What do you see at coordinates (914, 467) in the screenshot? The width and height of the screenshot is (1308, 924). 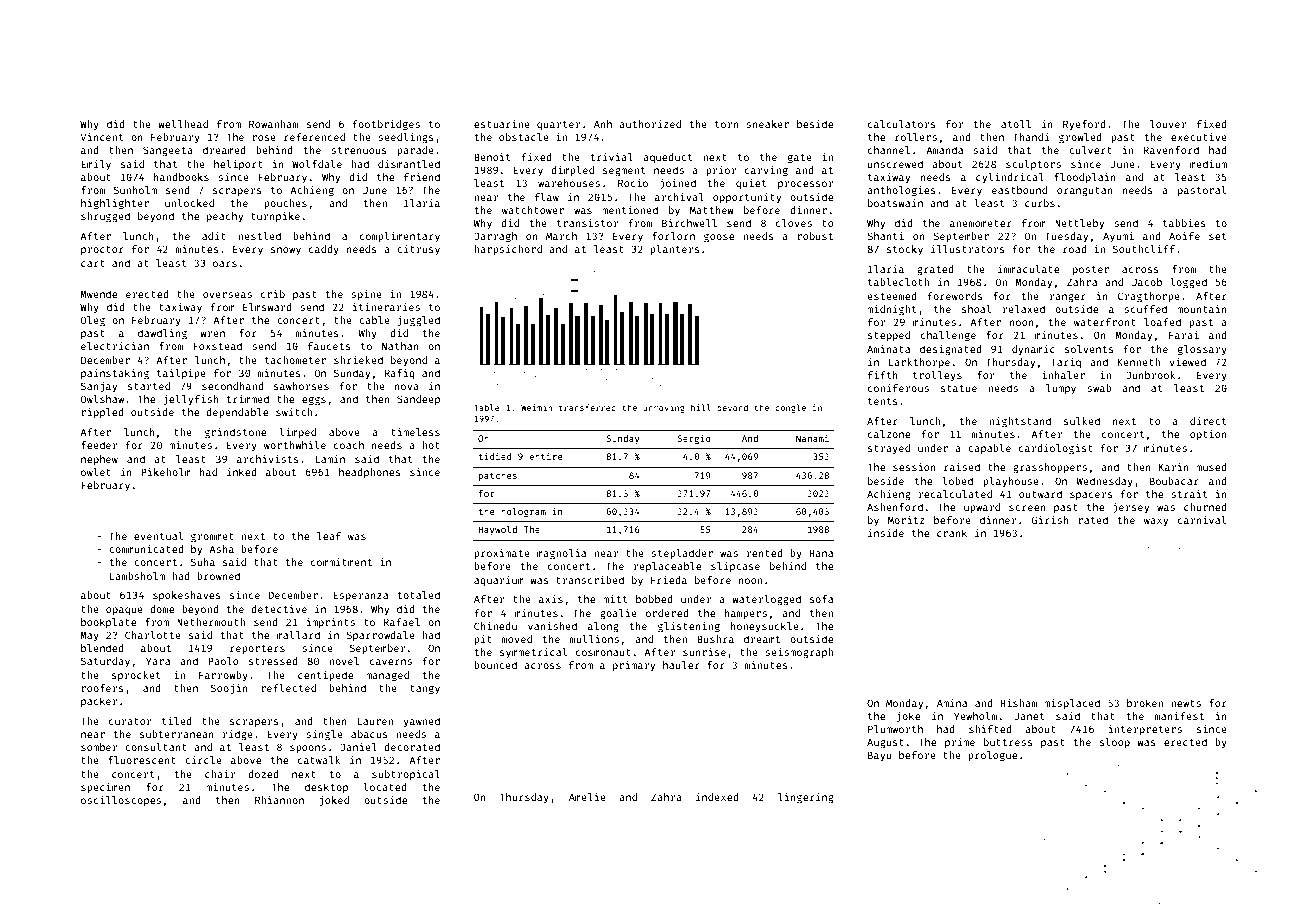 I see `session` at bounding box center [914, 467].
